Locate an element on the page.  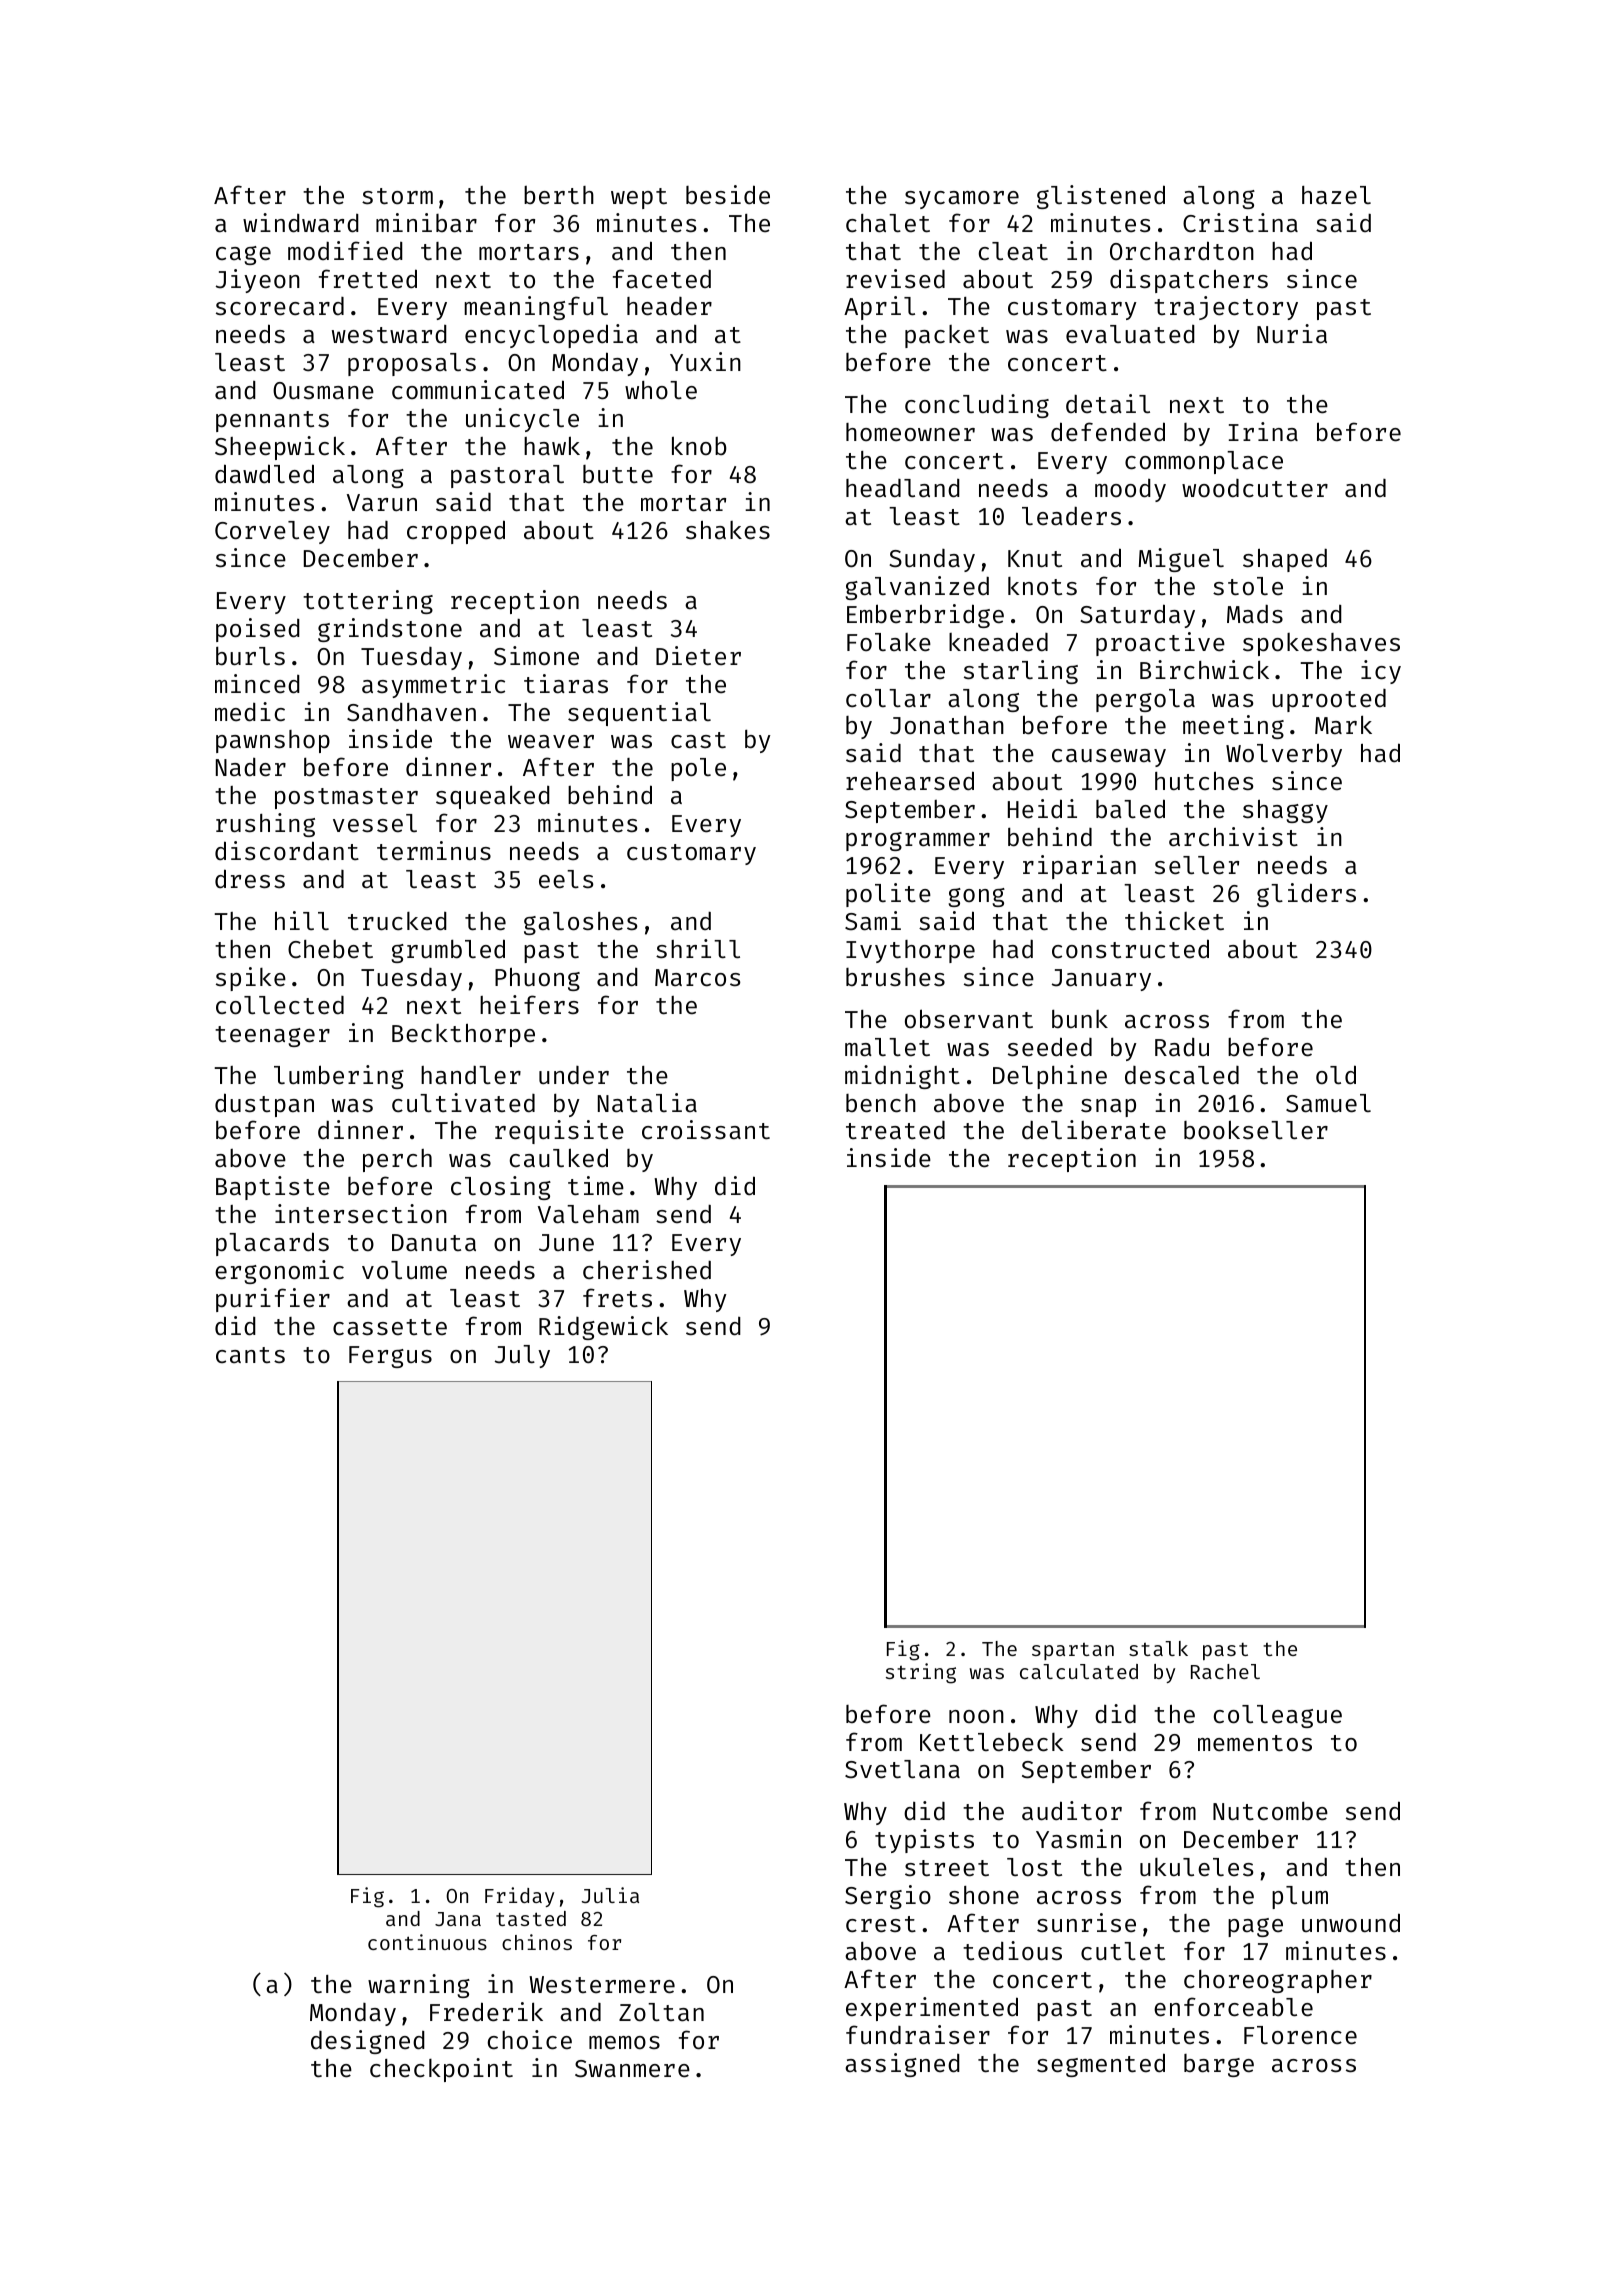
Svetlana is located at coordinates (902, 1769).
